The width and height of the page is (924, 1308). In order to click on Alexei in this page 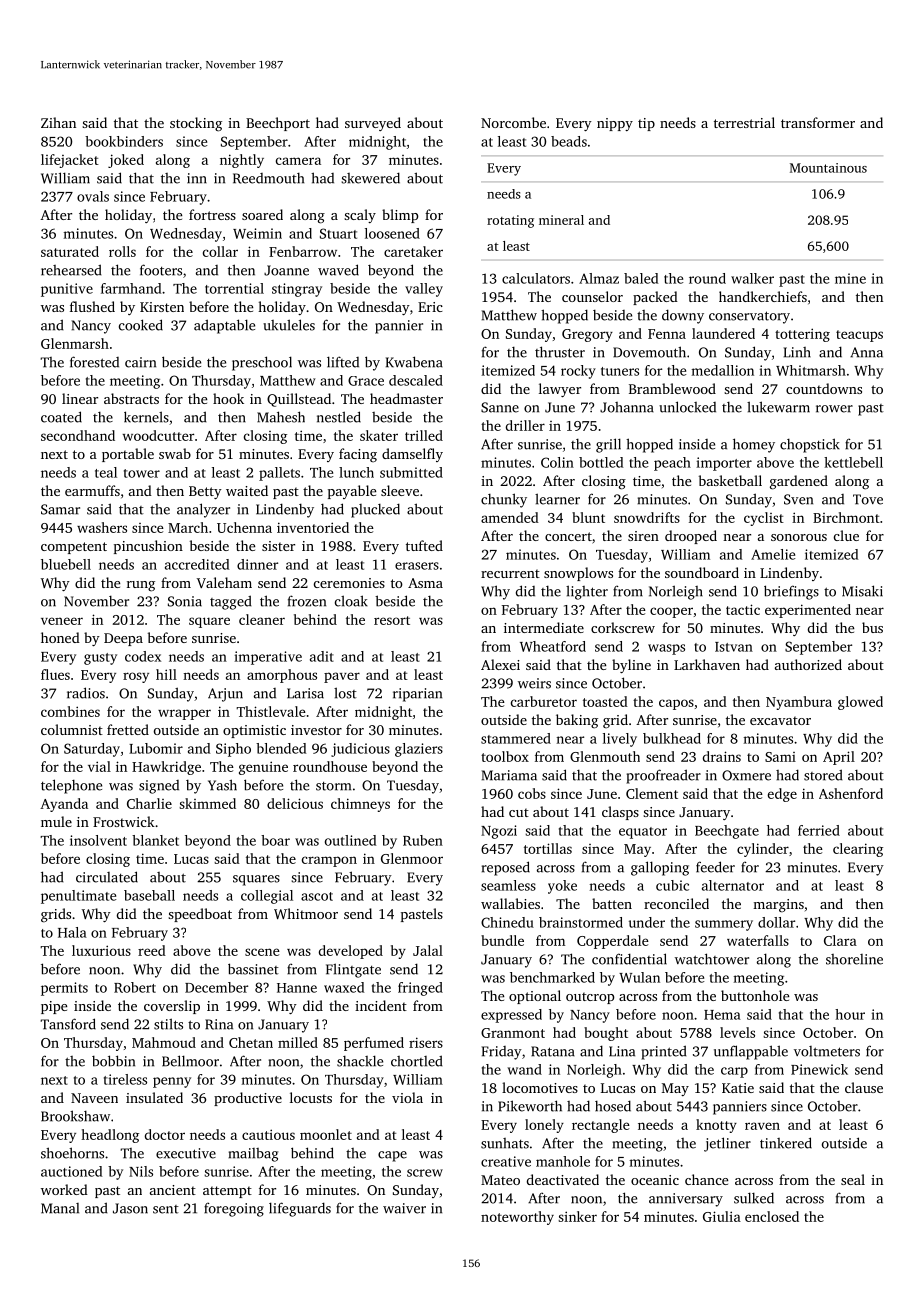, I will do `click(500, 664)`.
